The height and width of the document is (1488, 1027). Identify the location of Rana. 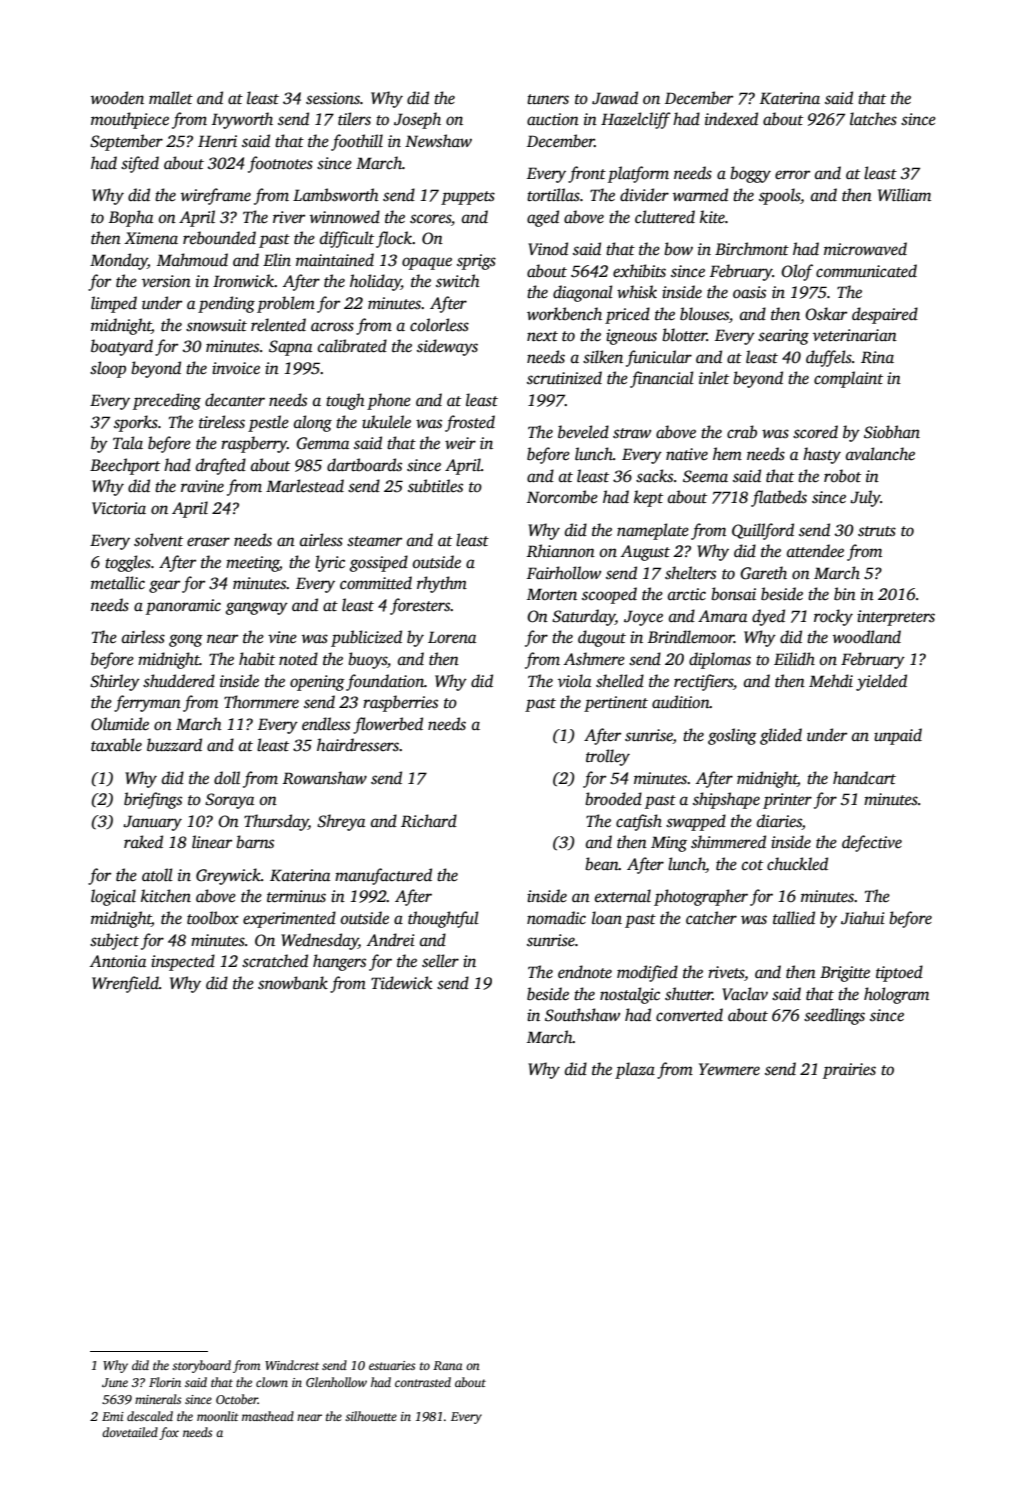
(447, 1365).
